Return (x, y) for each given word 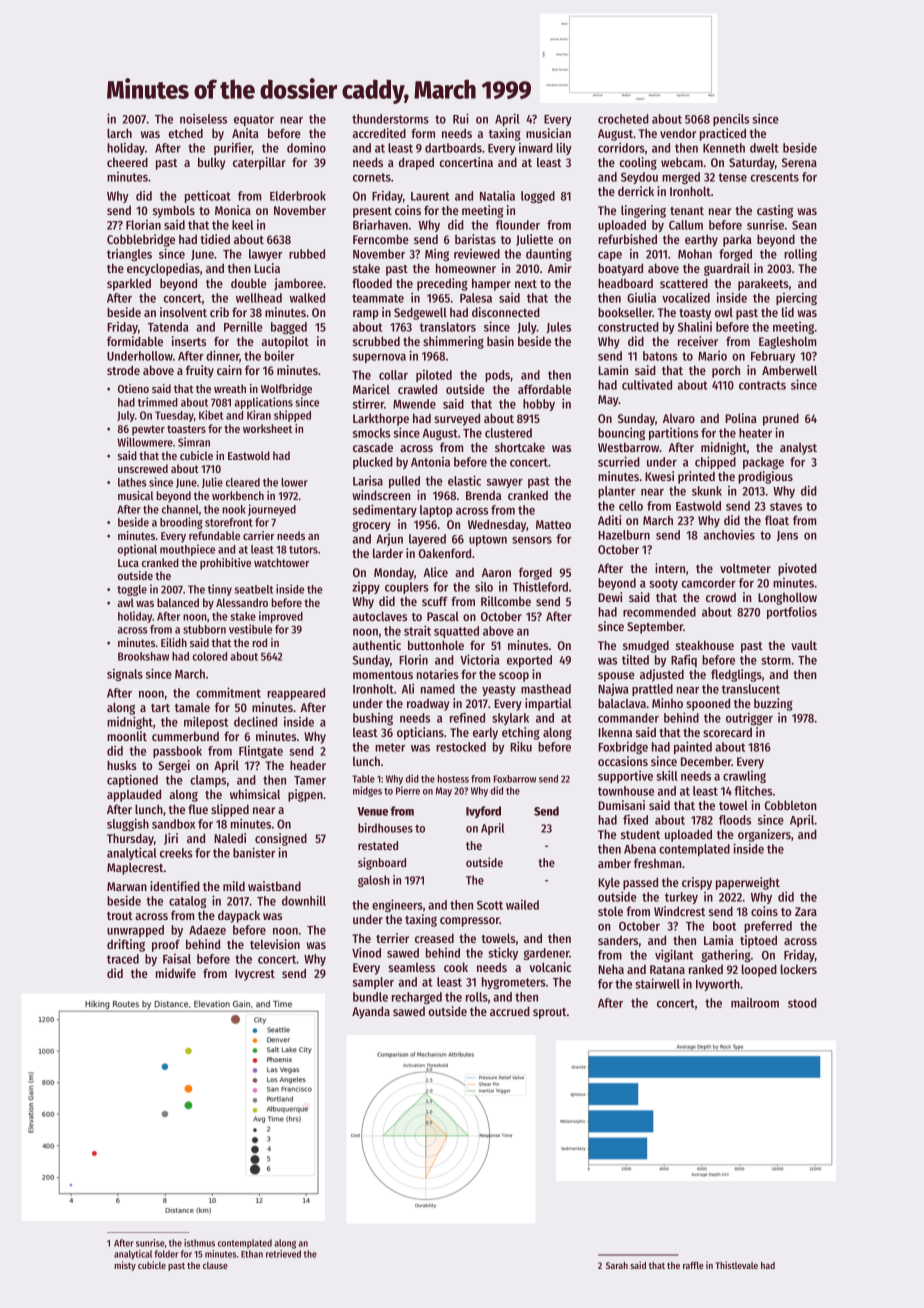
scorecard (727, 732)
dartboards (453, 148)
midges (367, 791)
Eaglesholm (788, 342)
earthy (701, 240)
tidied (215, 239)
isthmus (199, 1243)
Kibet (211, 415)
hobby (539, 405)
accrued (510, 1011)
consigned (281, 839)
